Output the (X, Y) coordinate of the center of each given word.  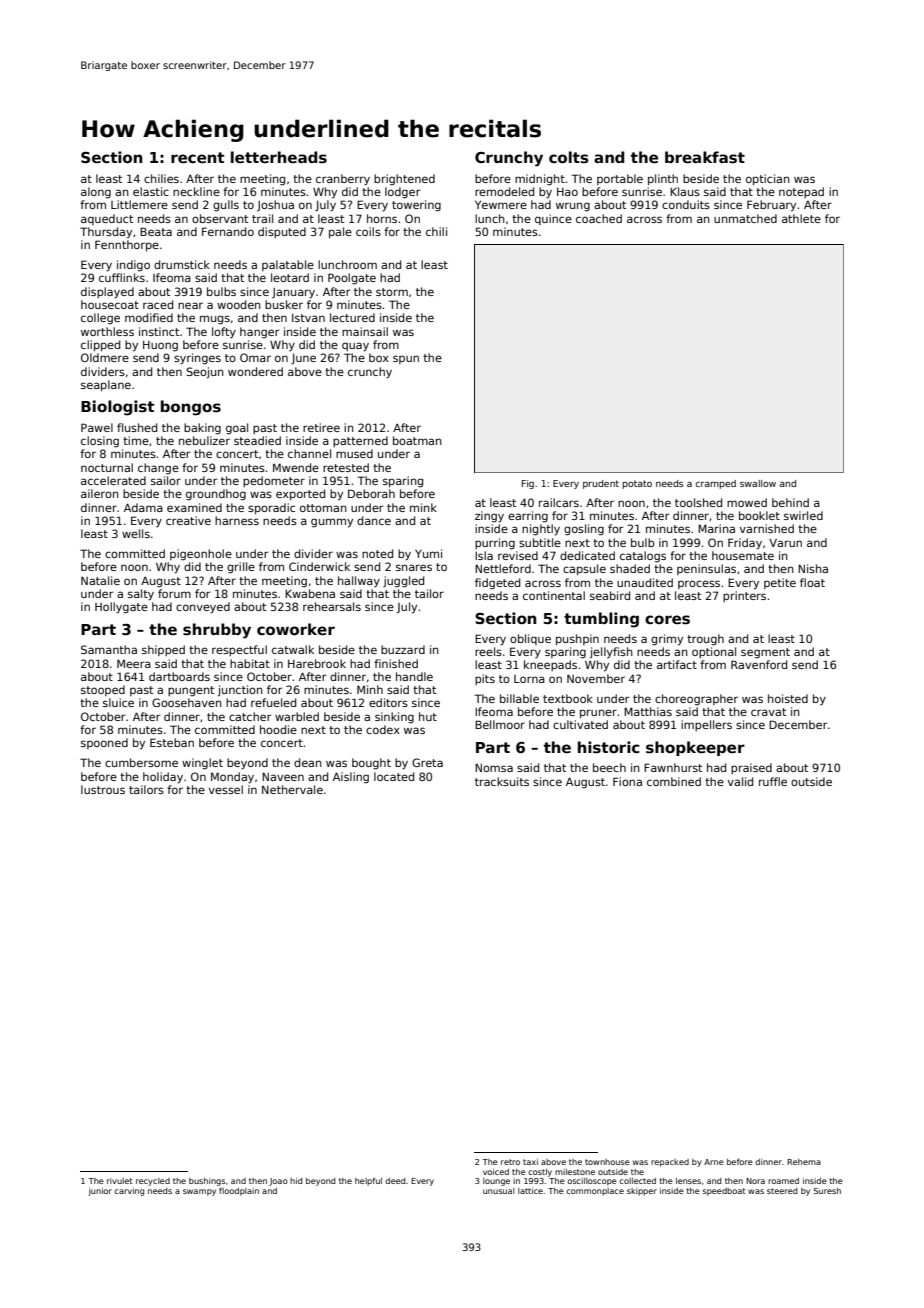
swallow (758, 483)
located (394, 776)
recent (197, 157)
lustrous (103, 789)
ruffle (773, 781)
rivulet (120, 1181)
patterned (360, 441)
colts (569, 157)
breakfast (705, 157)
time (136, 440)
